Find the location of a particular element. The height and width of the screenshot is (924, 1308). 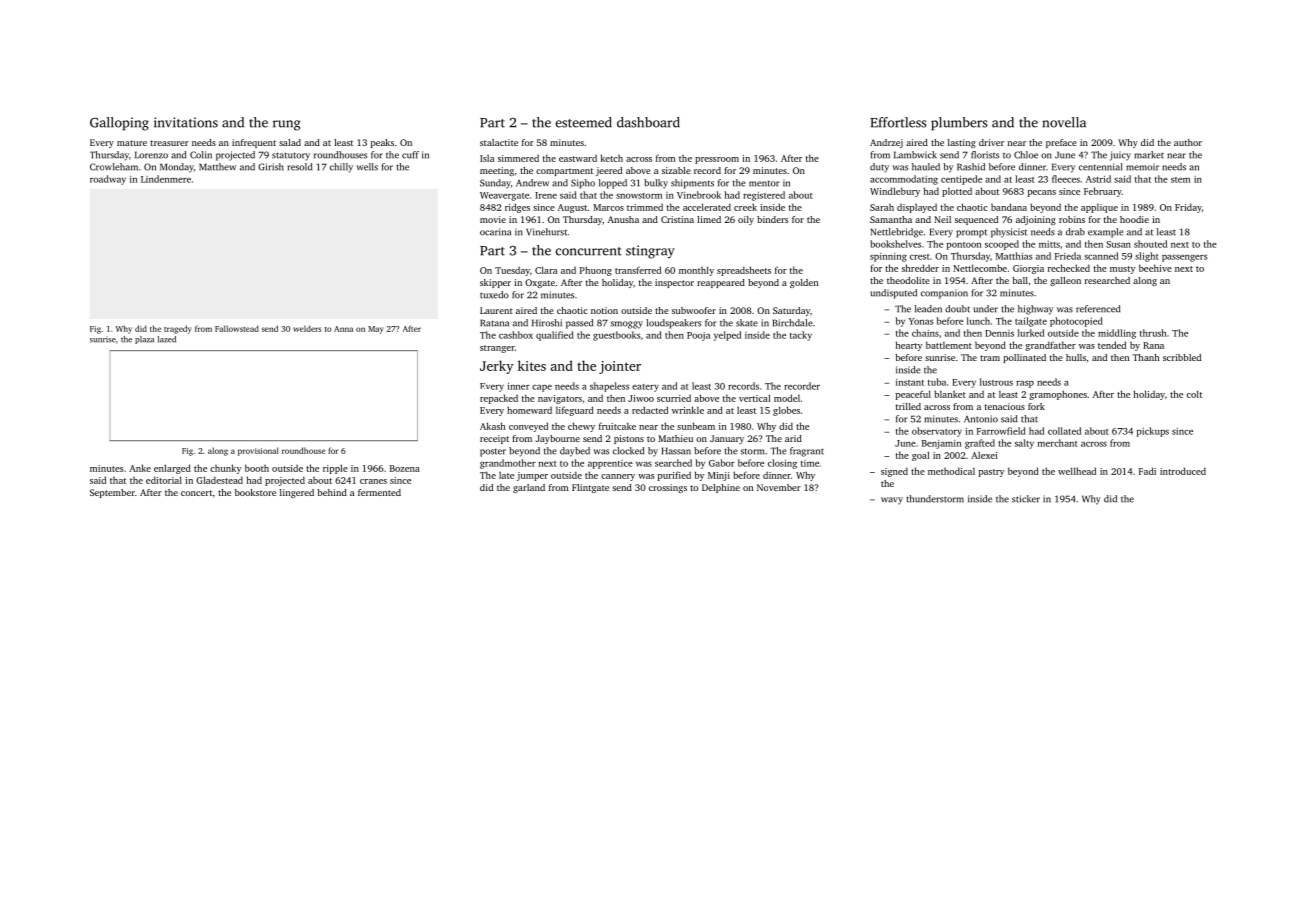

sticker is located at coordinates (1026, 499).
